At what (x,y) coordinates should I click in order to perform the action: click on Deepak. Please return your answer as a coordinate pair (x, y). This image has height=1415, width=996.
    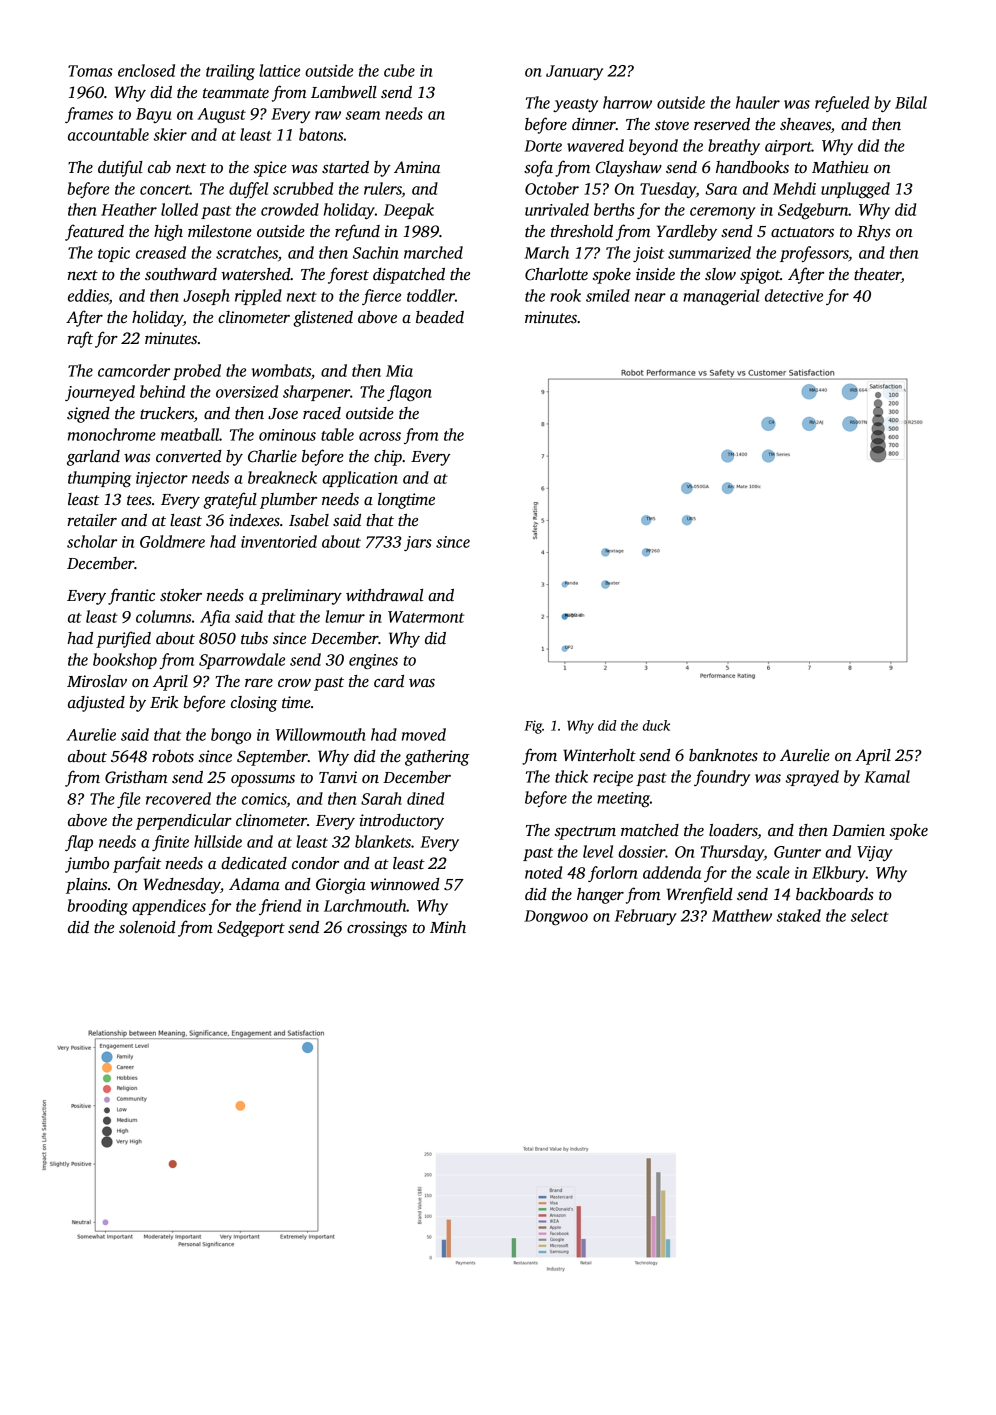
    Looking at the image, I should click on (409, 211).
